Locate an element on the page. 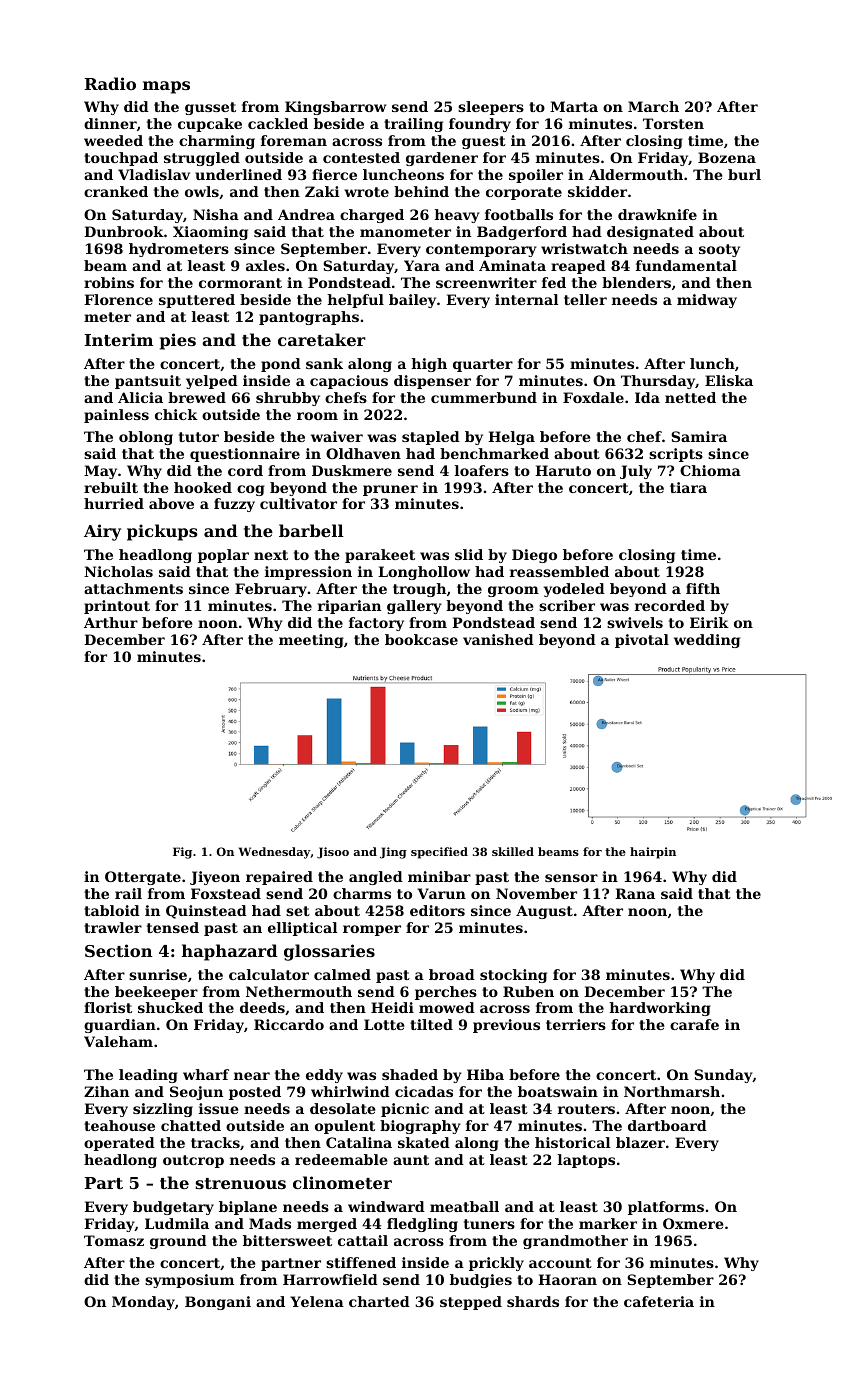  Radio is located at coordinates (110, 83).
